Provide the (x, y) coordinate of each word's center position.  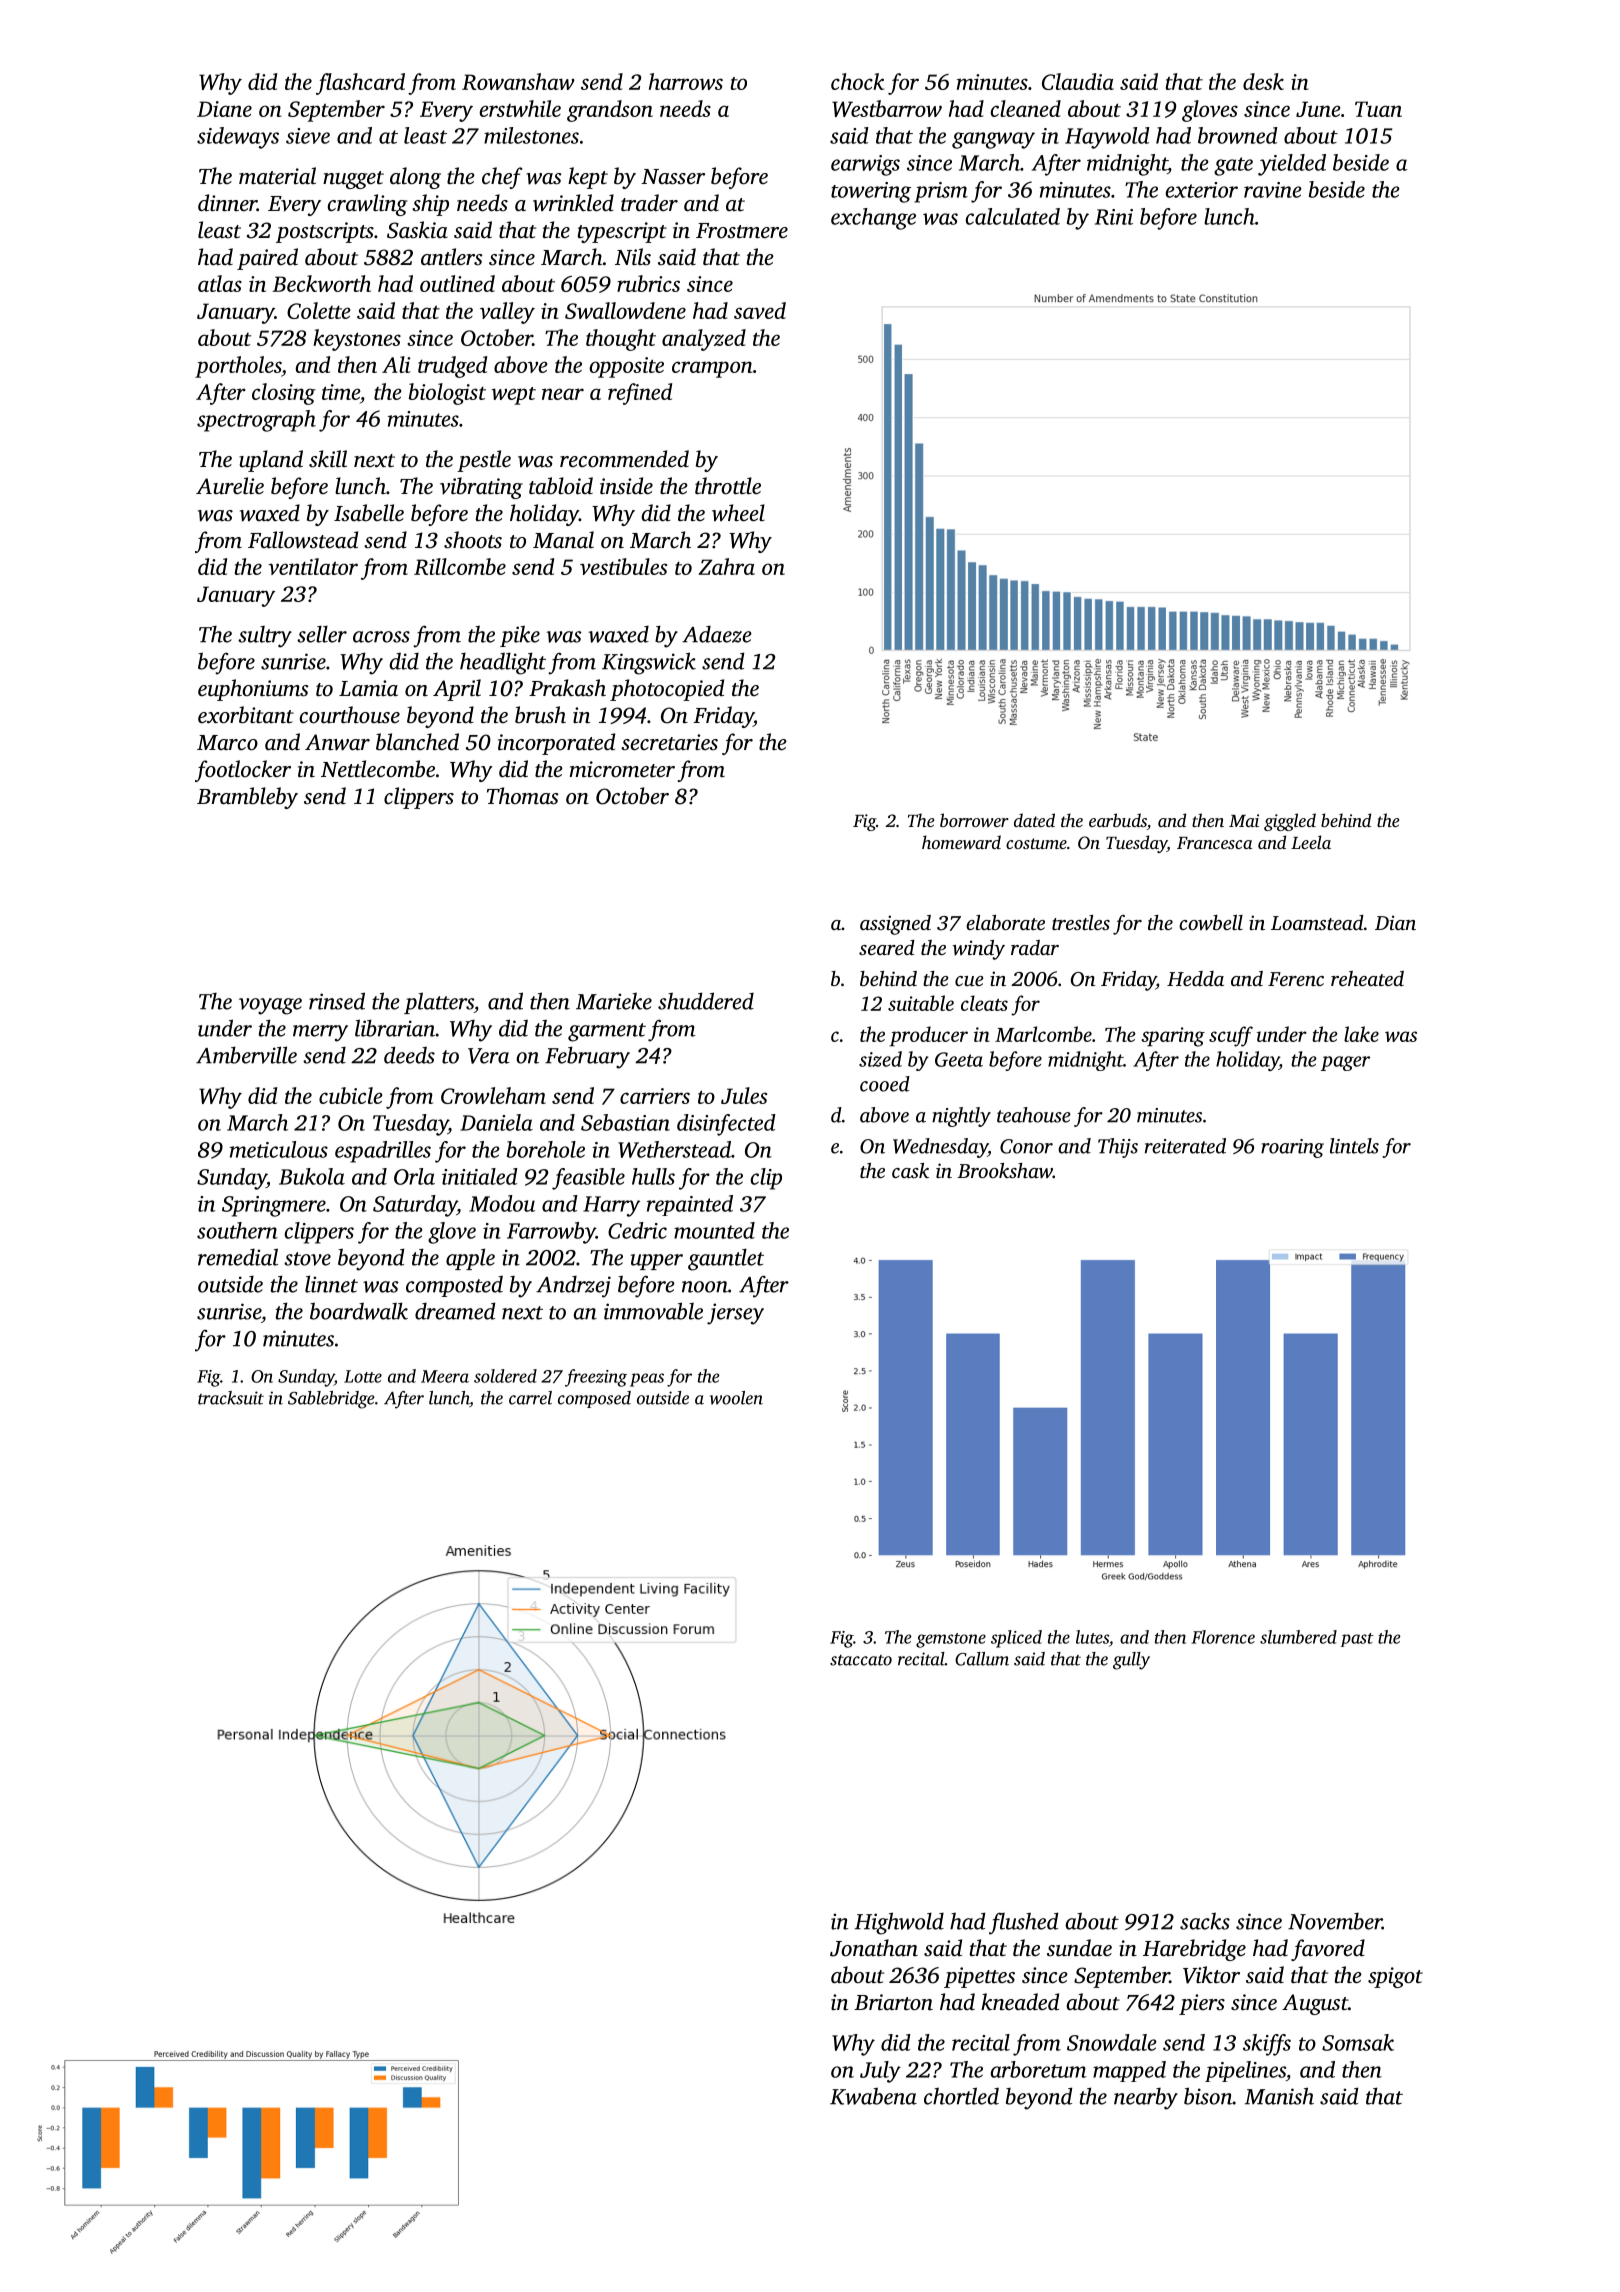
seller (322, 634)
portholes (238, 367)
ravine (1273, 190)
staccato (861, 1660)
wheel (738, 513)
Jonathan (874, 1948)
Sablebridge (331, 1400)
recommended (624, 459)
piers (1202, 2004)
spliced (1016, 1639)
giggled (1290, 822)
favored (1328, 1950)
